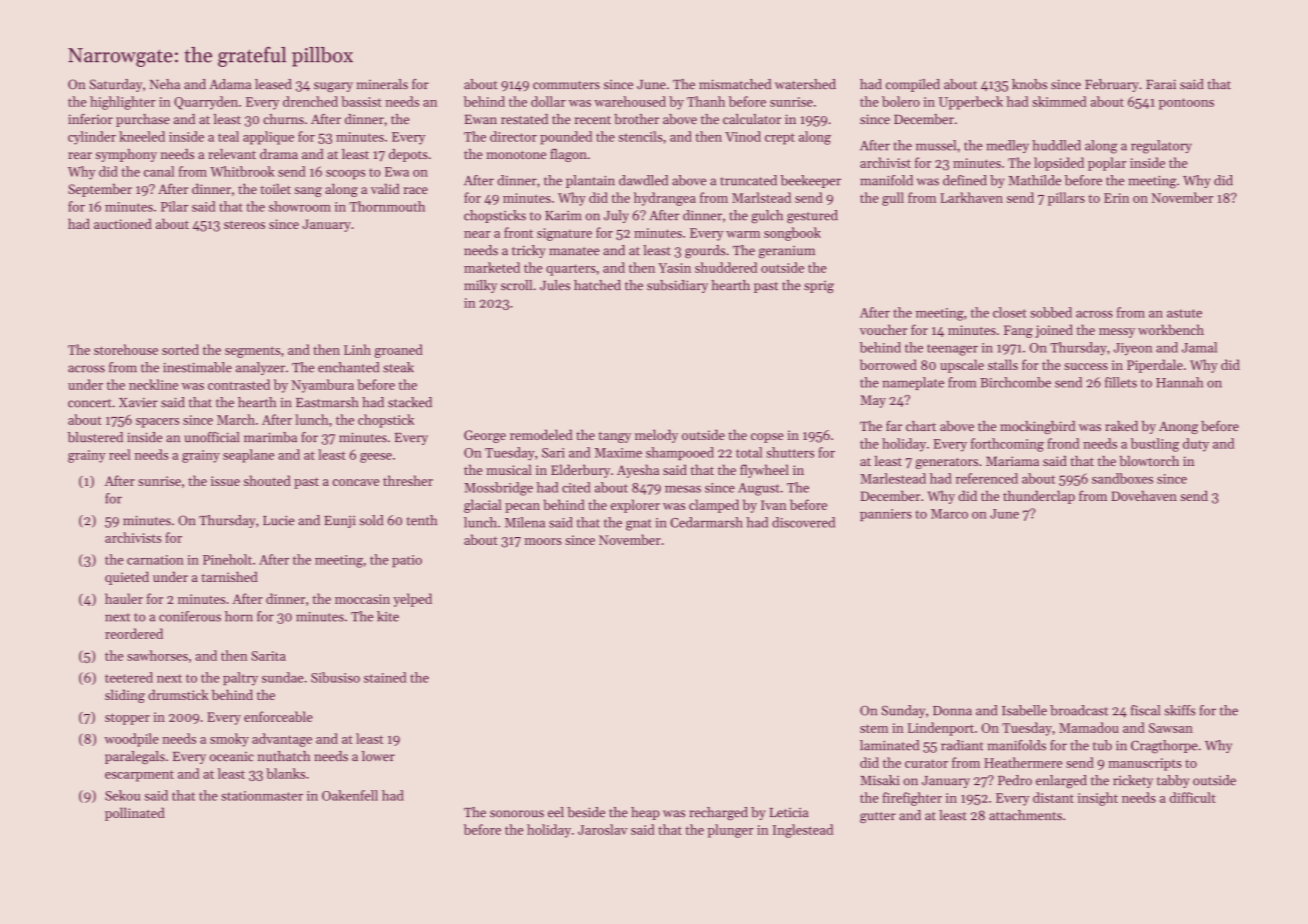 This screenshot has width=1308, height=924. I want to click on borrowed, so click(888, 364).
